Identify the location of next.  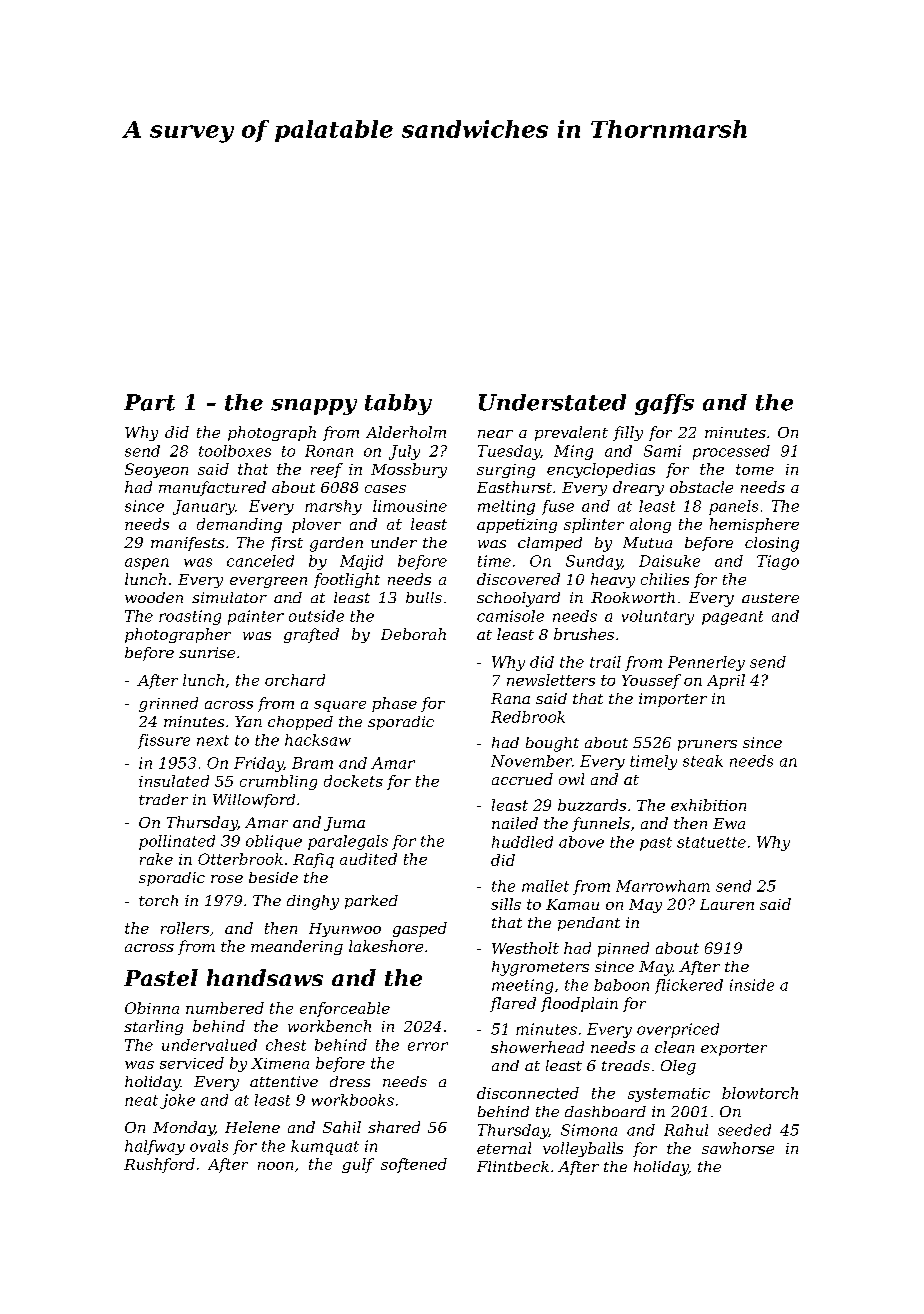
(213, 740).
